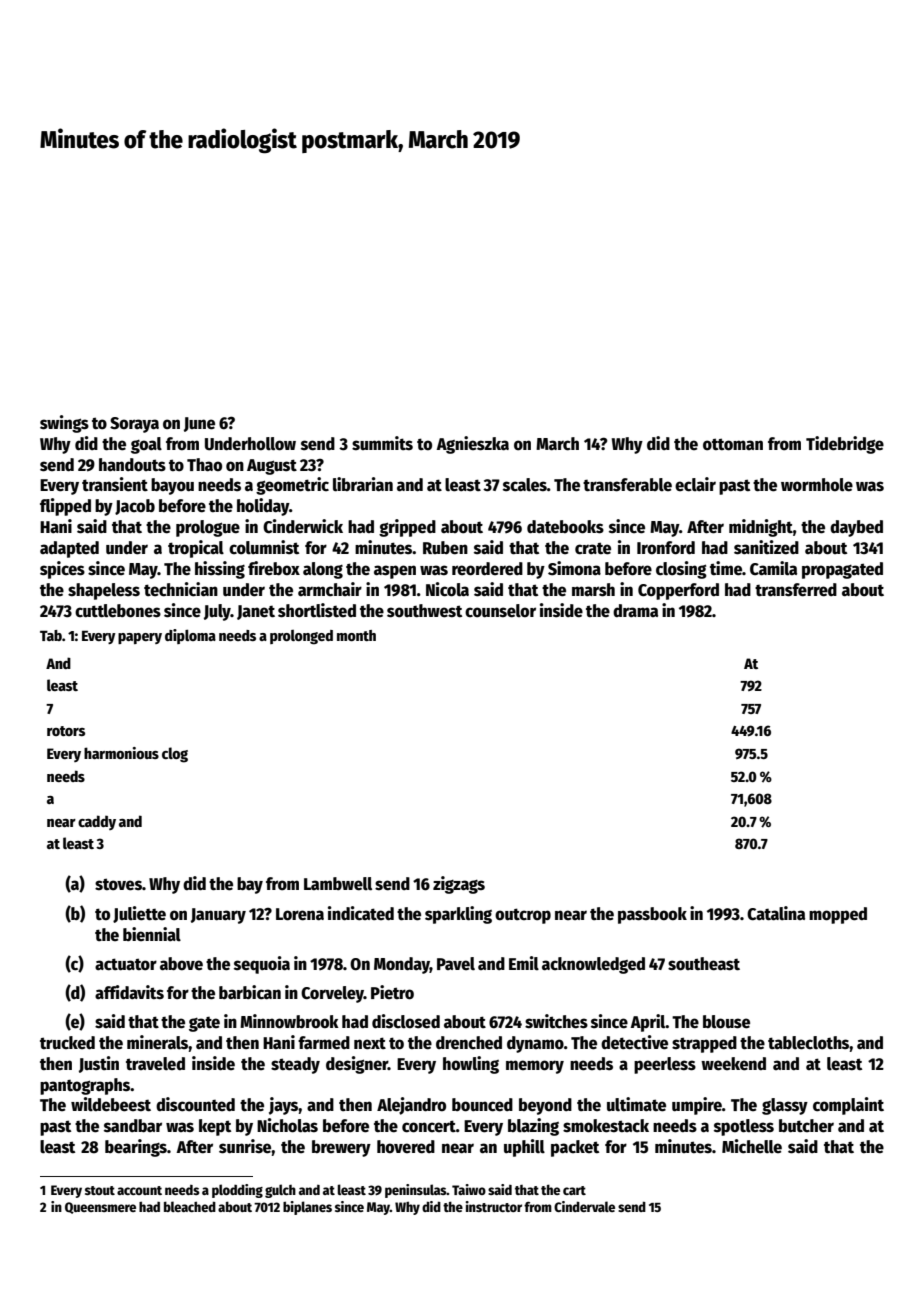  I want to click on scales, so click(525, 485).
